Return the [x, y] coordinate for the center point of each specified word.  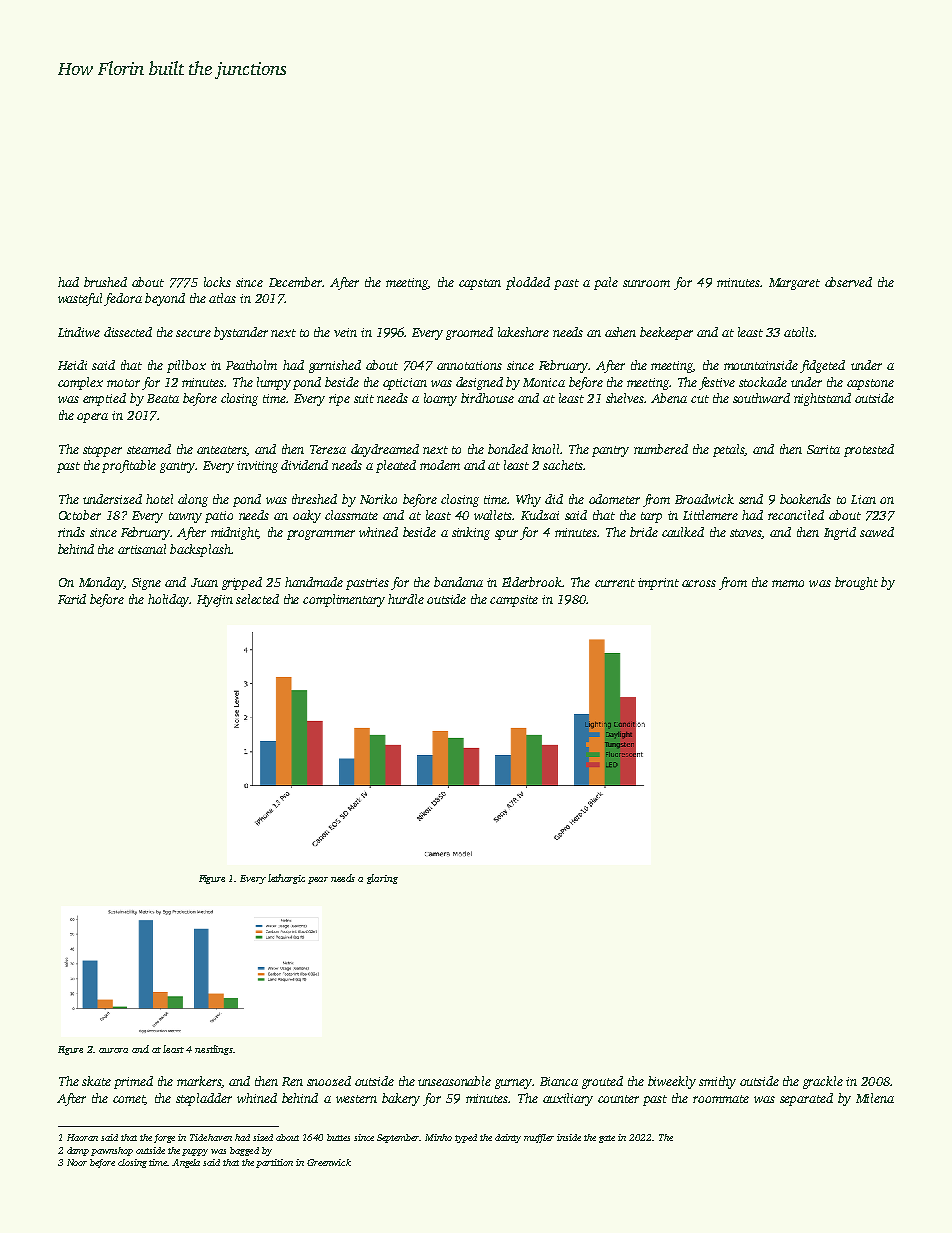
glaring [382, 879]
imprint [658, 584]
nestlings [214, 1050]
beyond [165, 299]
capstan [480, 284]
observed [848, 282]
